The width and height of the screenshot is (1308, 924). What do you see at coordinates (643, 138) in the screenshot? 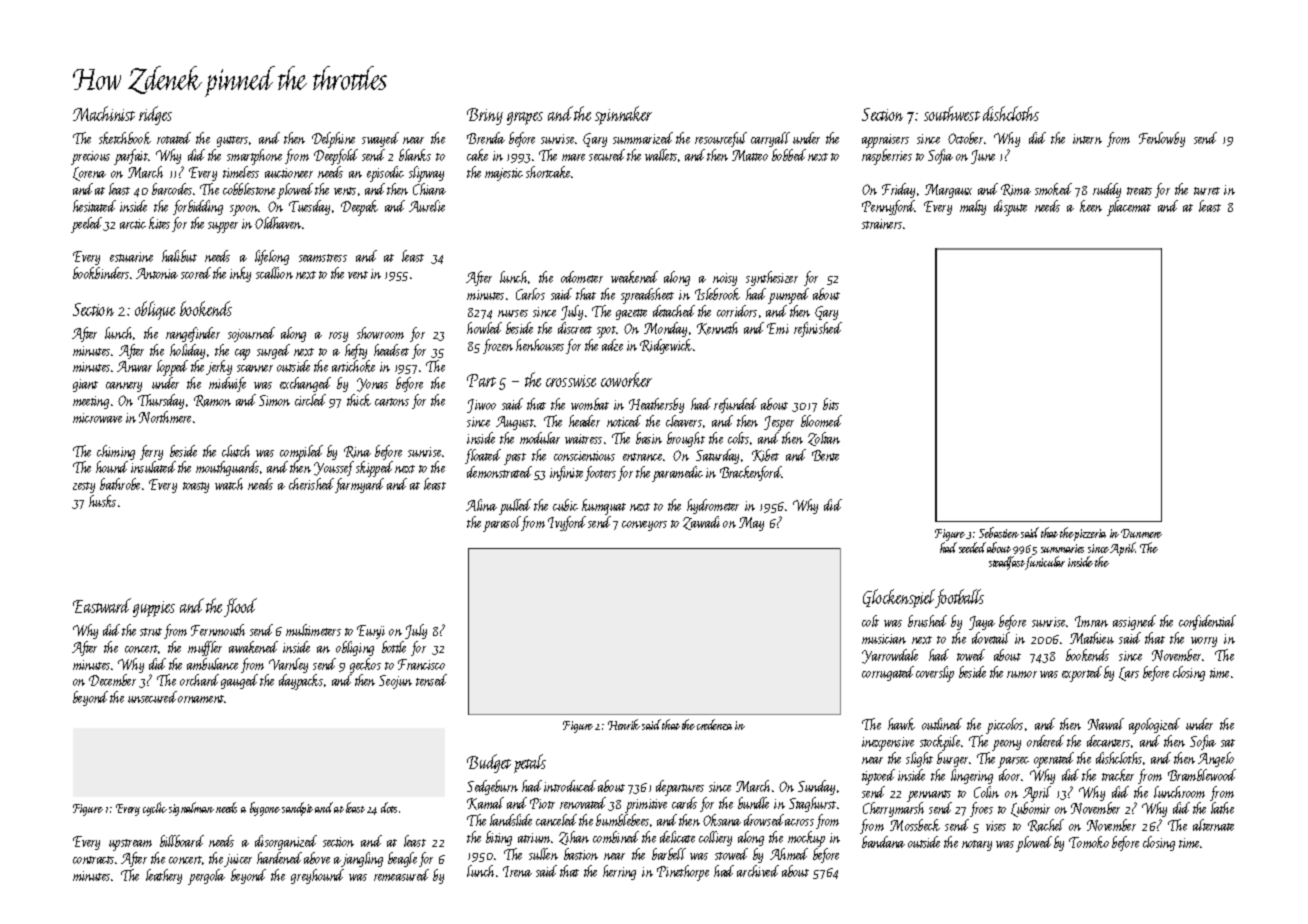
I see `summarized` at bounding box center [643, 138].
